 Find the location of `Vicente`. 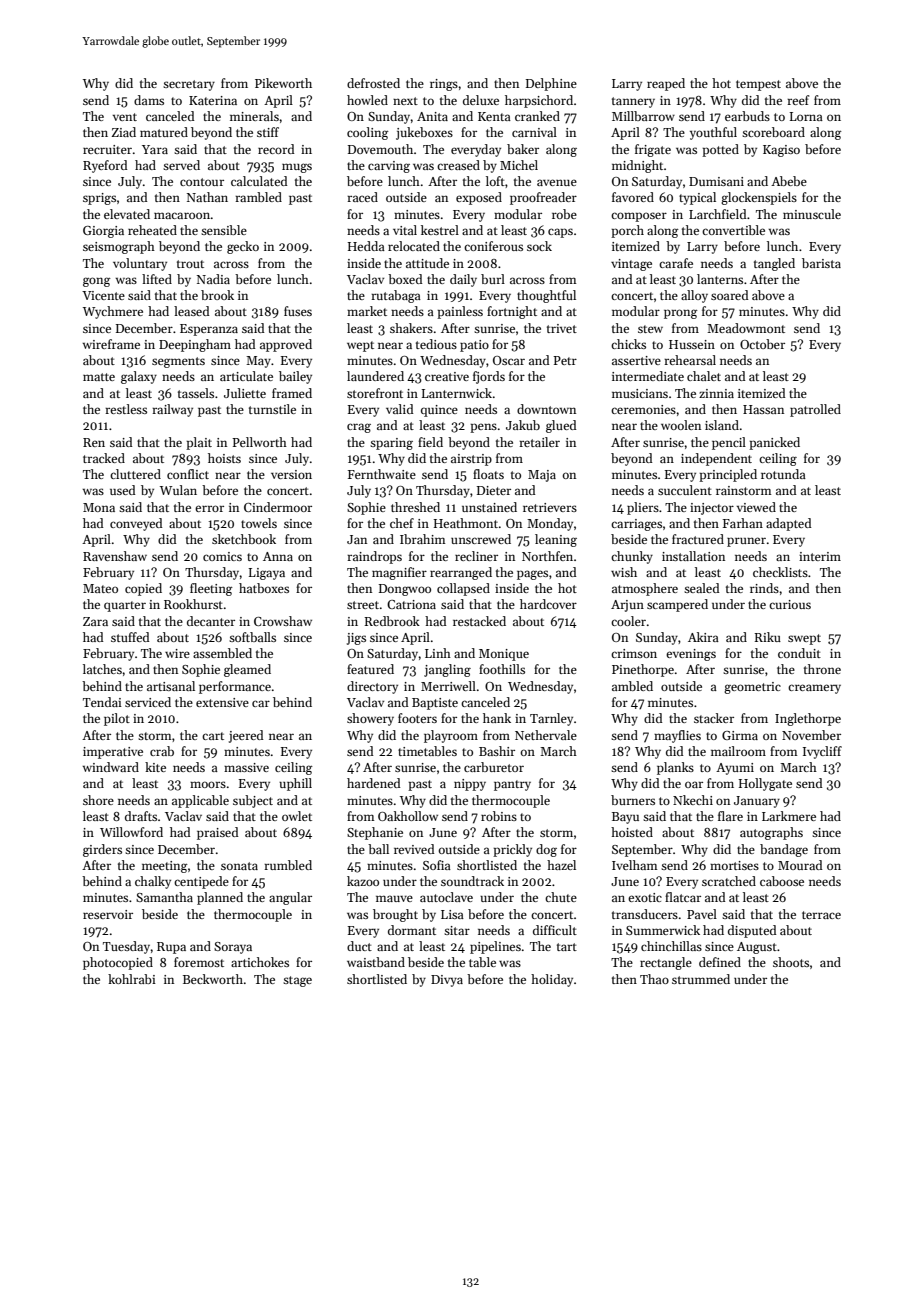

Vicente is located at coordinates (103, 295).
